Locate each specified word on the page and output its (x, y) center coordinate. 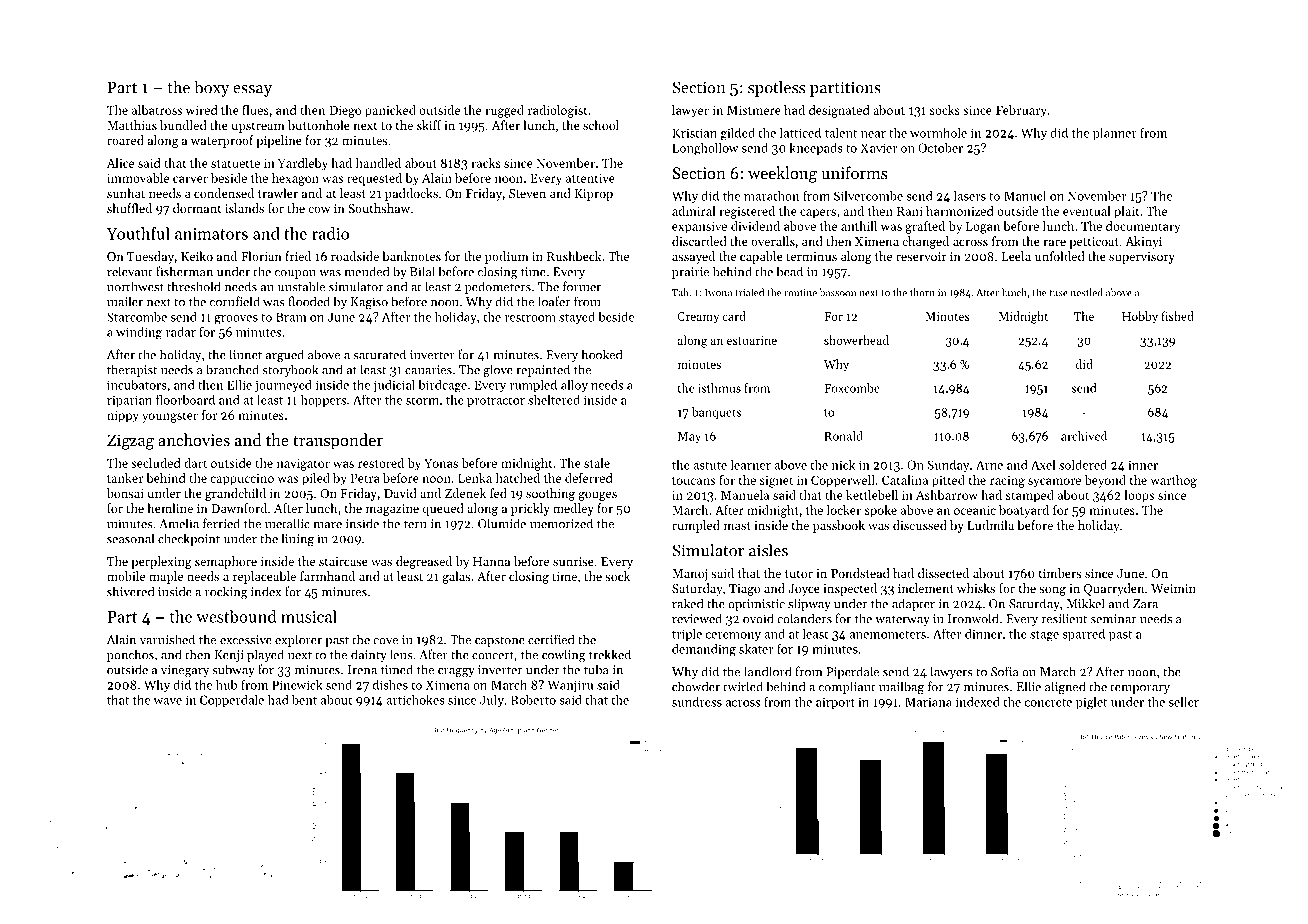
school (601, 125)
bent (304, 700)
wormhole (938, 133)
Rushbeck (574, 256)
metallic (287, 523)
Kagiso (369, 303)
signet (776, 482)
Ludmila (990, 525)
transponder (338, 441)
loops (1139, 496)
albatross (157, 110)
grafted (925, 227)
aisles (768, 550)
